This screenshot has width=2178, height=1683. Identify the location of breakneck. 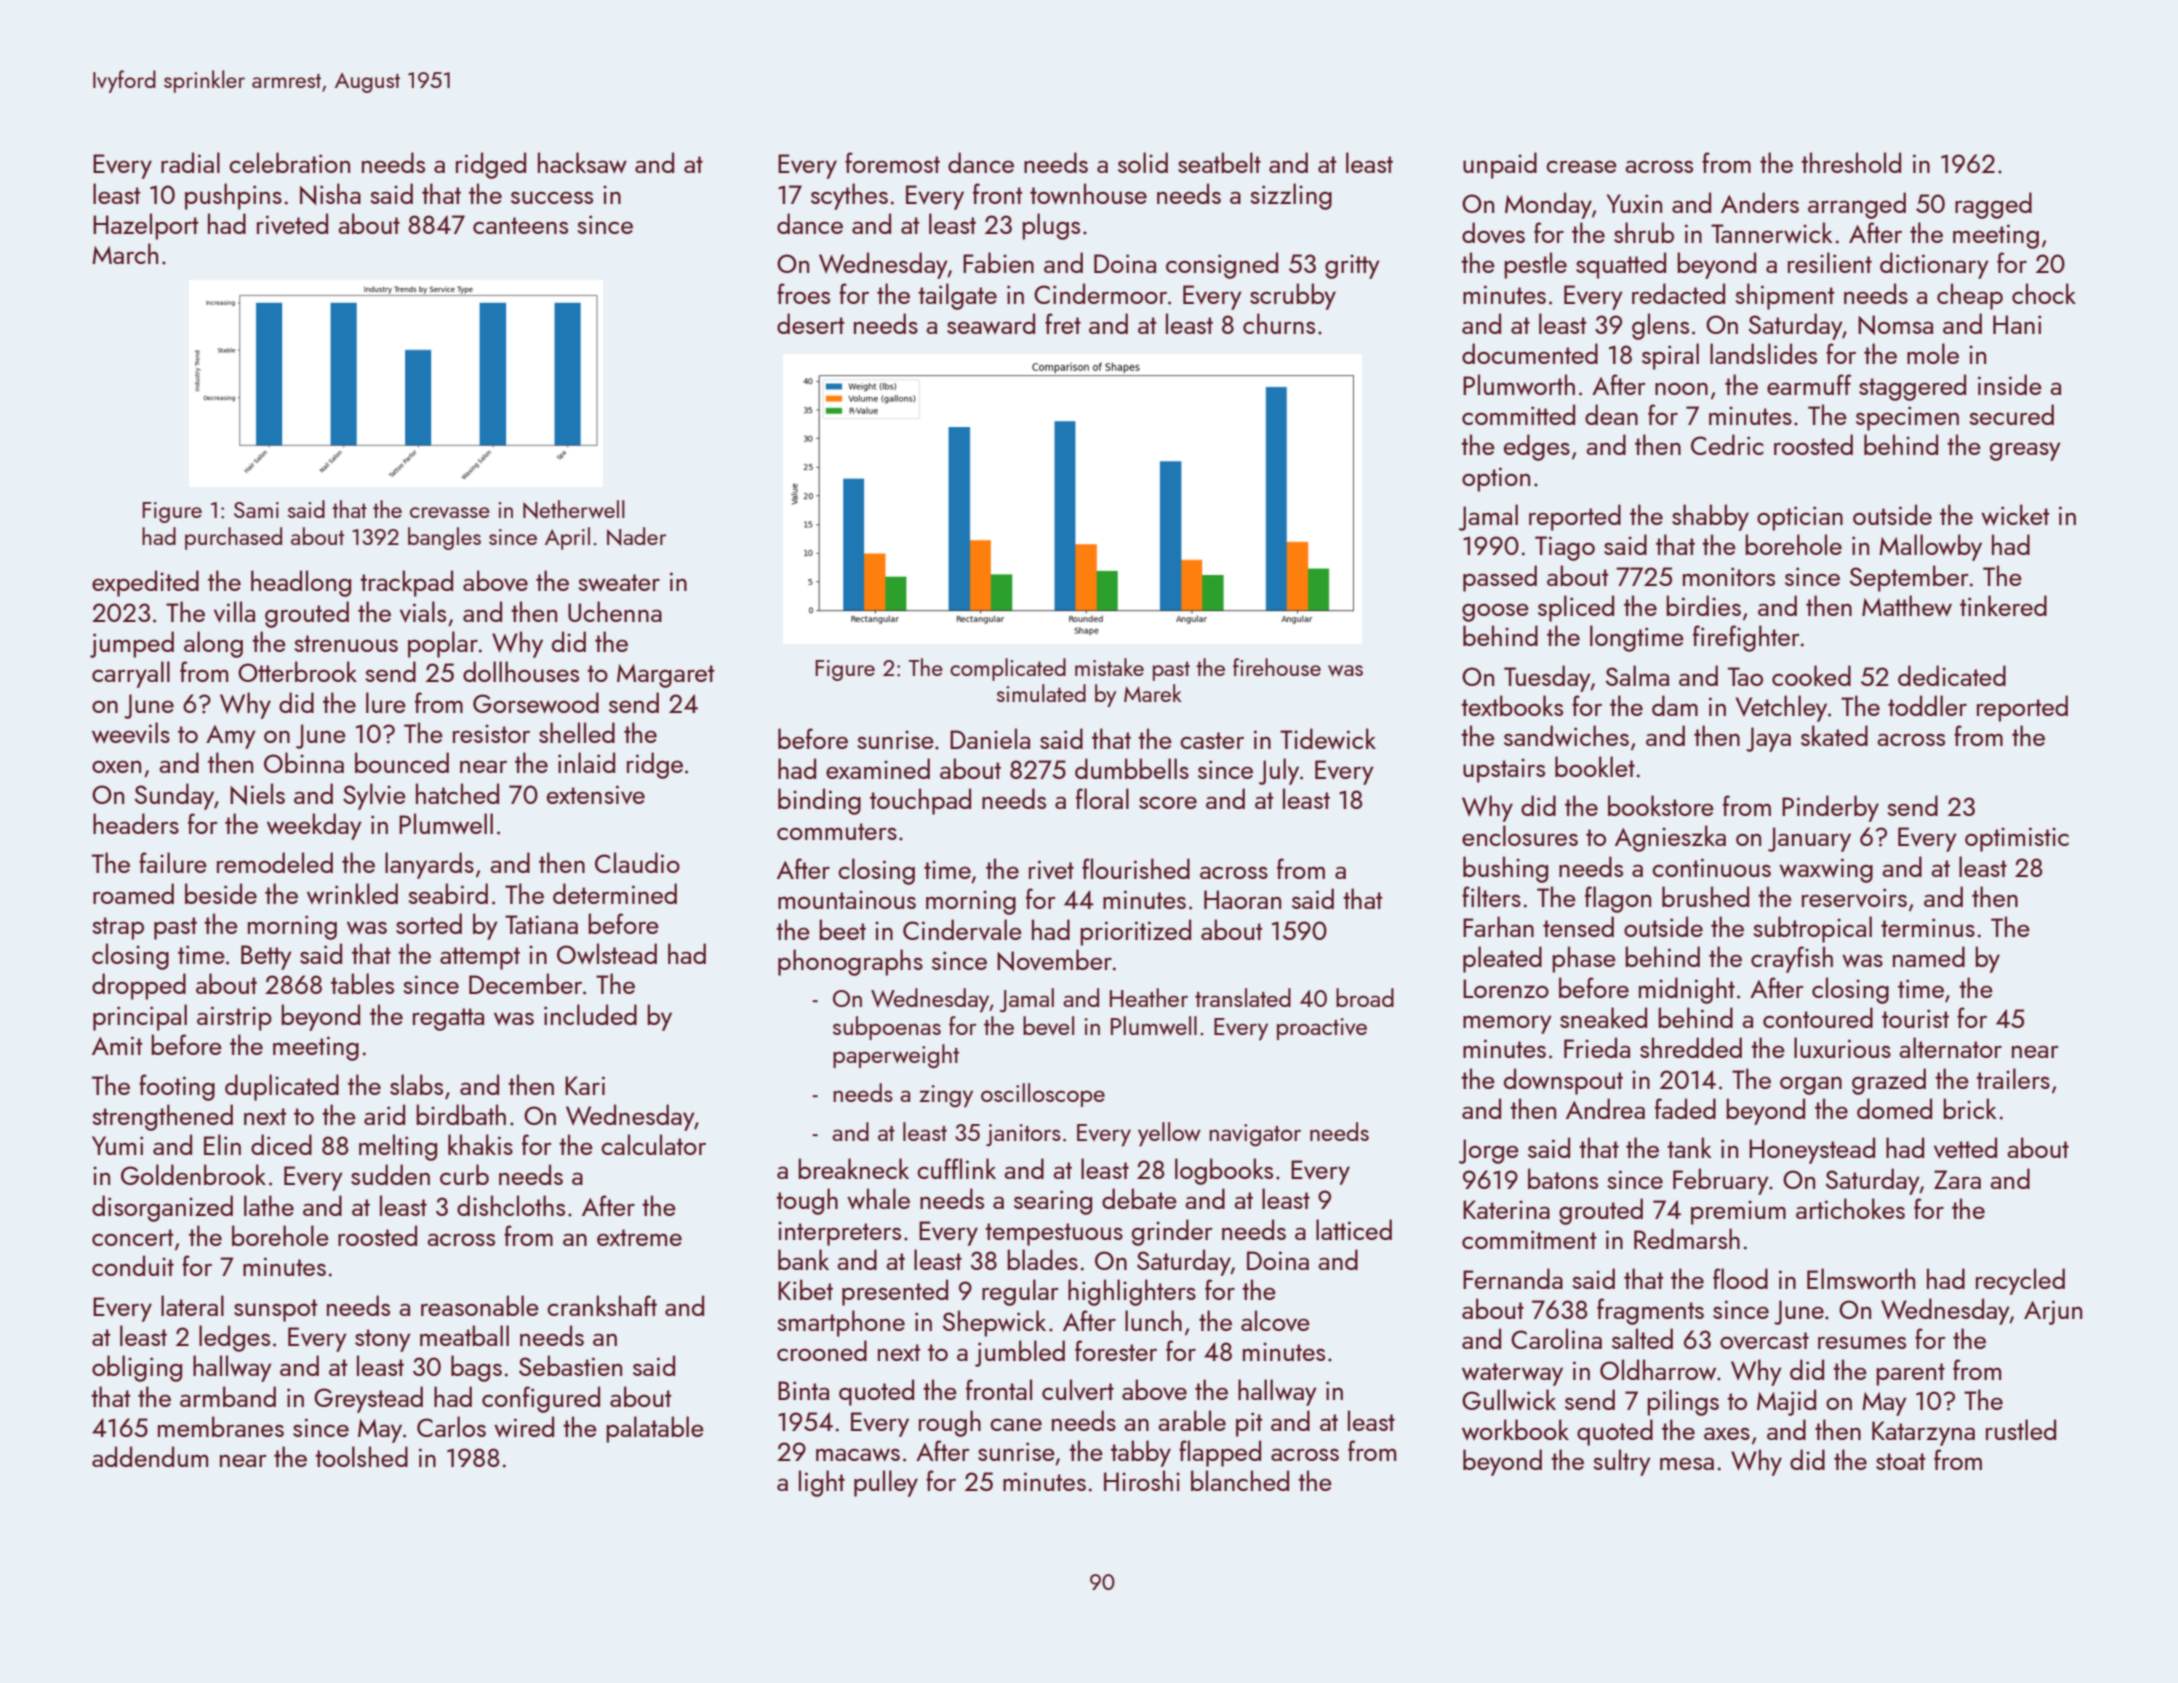
(853, 1168).
